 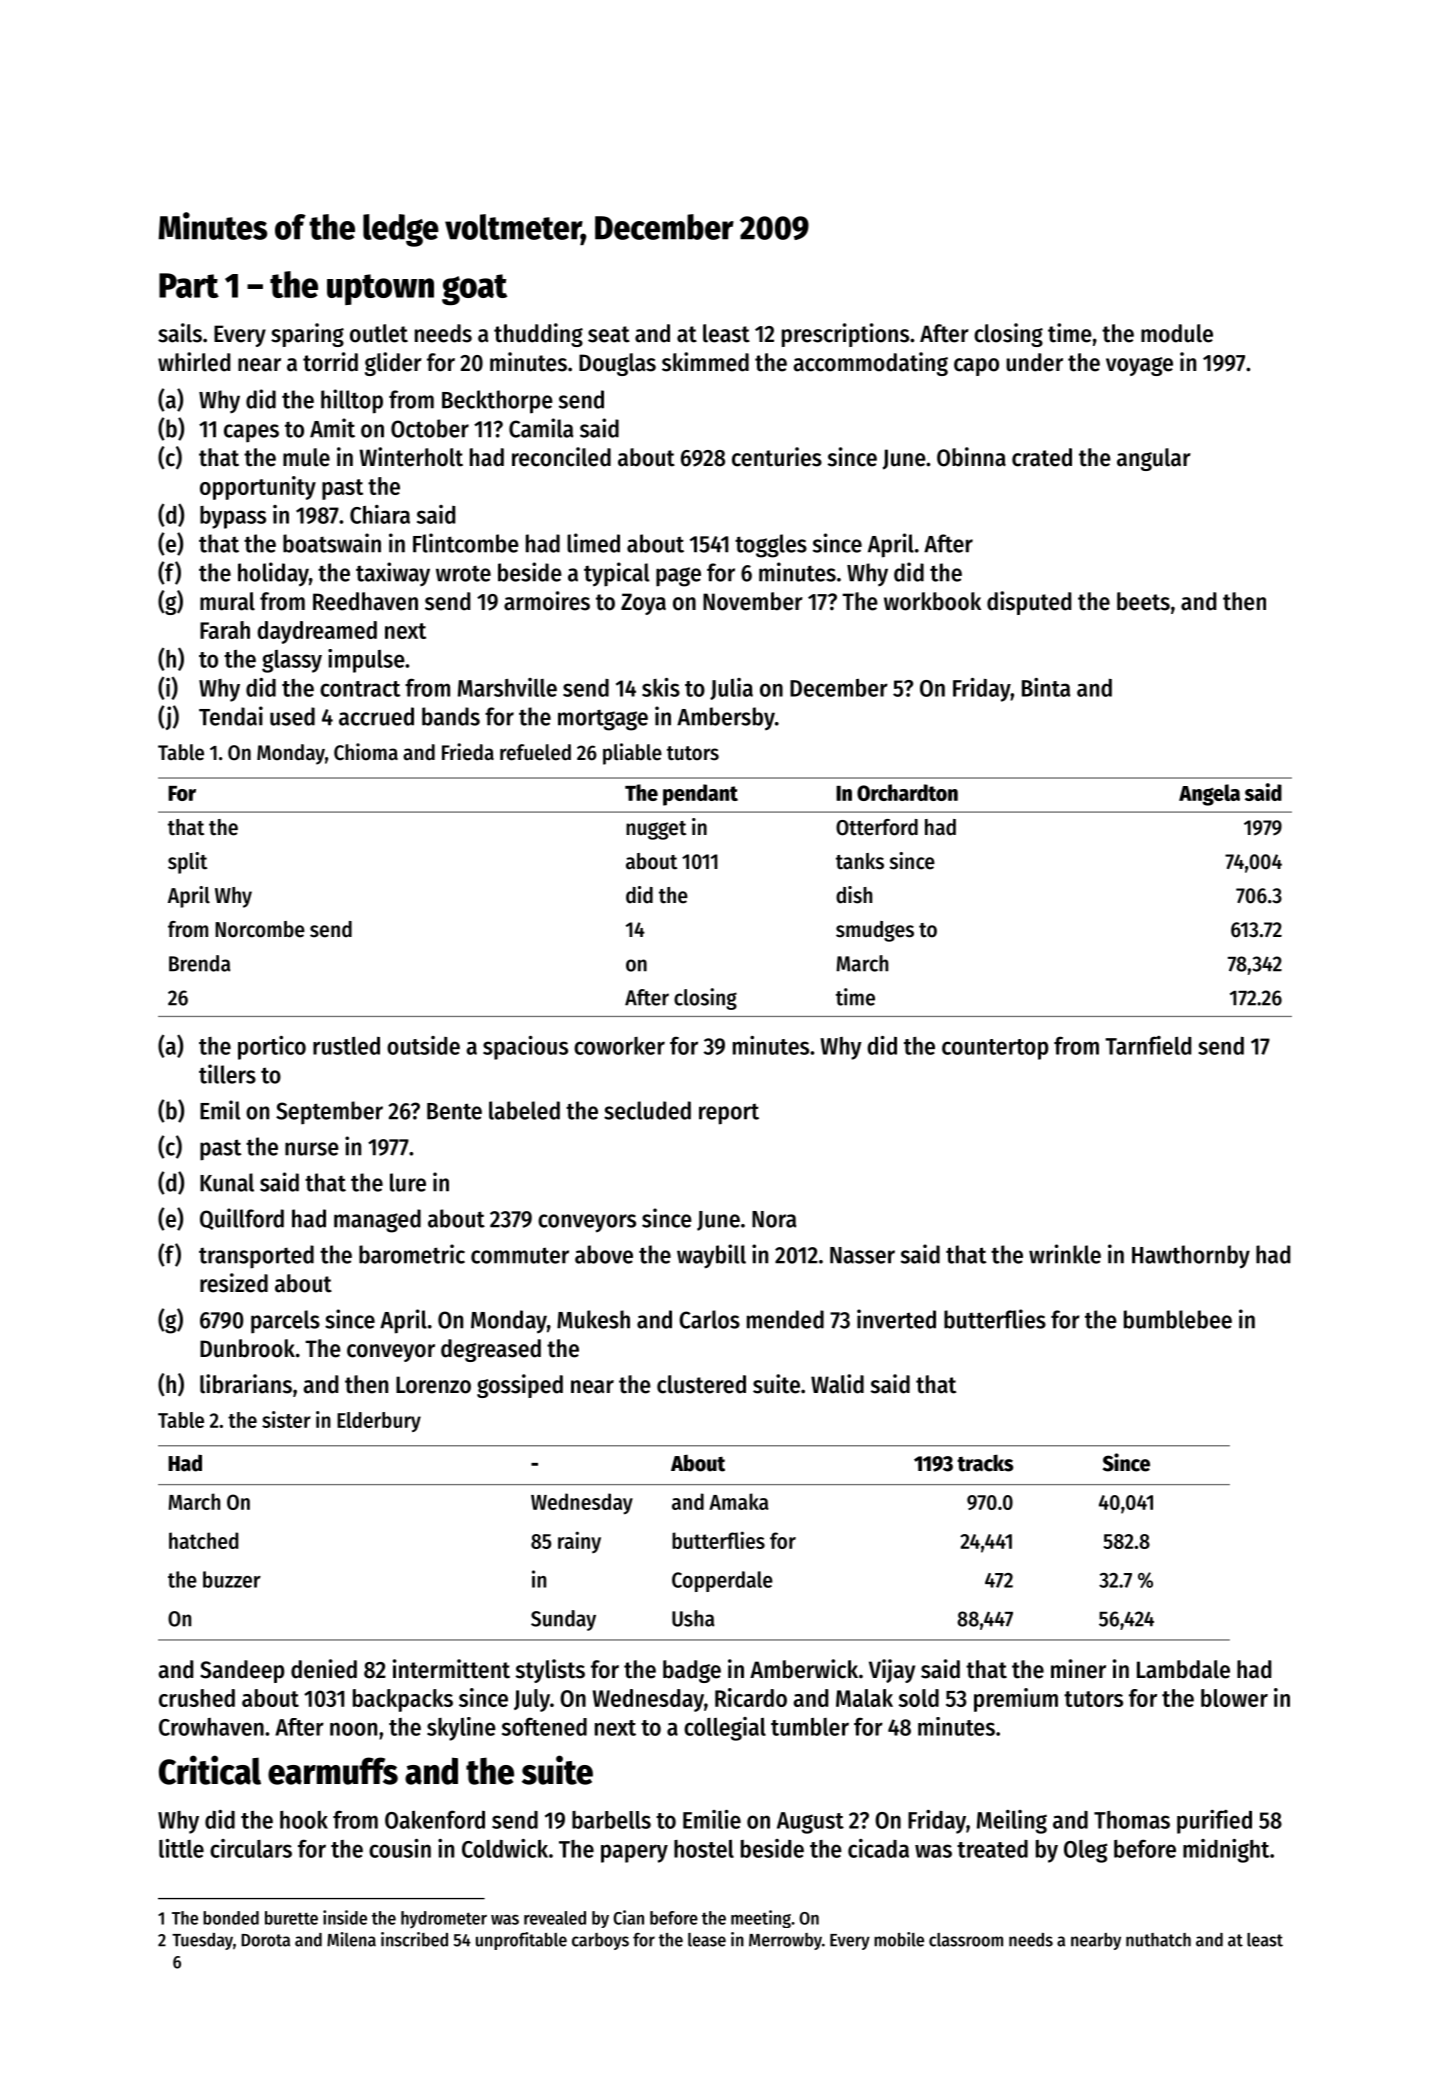 I want to click on Walid, so click(x=837, y=1384).
